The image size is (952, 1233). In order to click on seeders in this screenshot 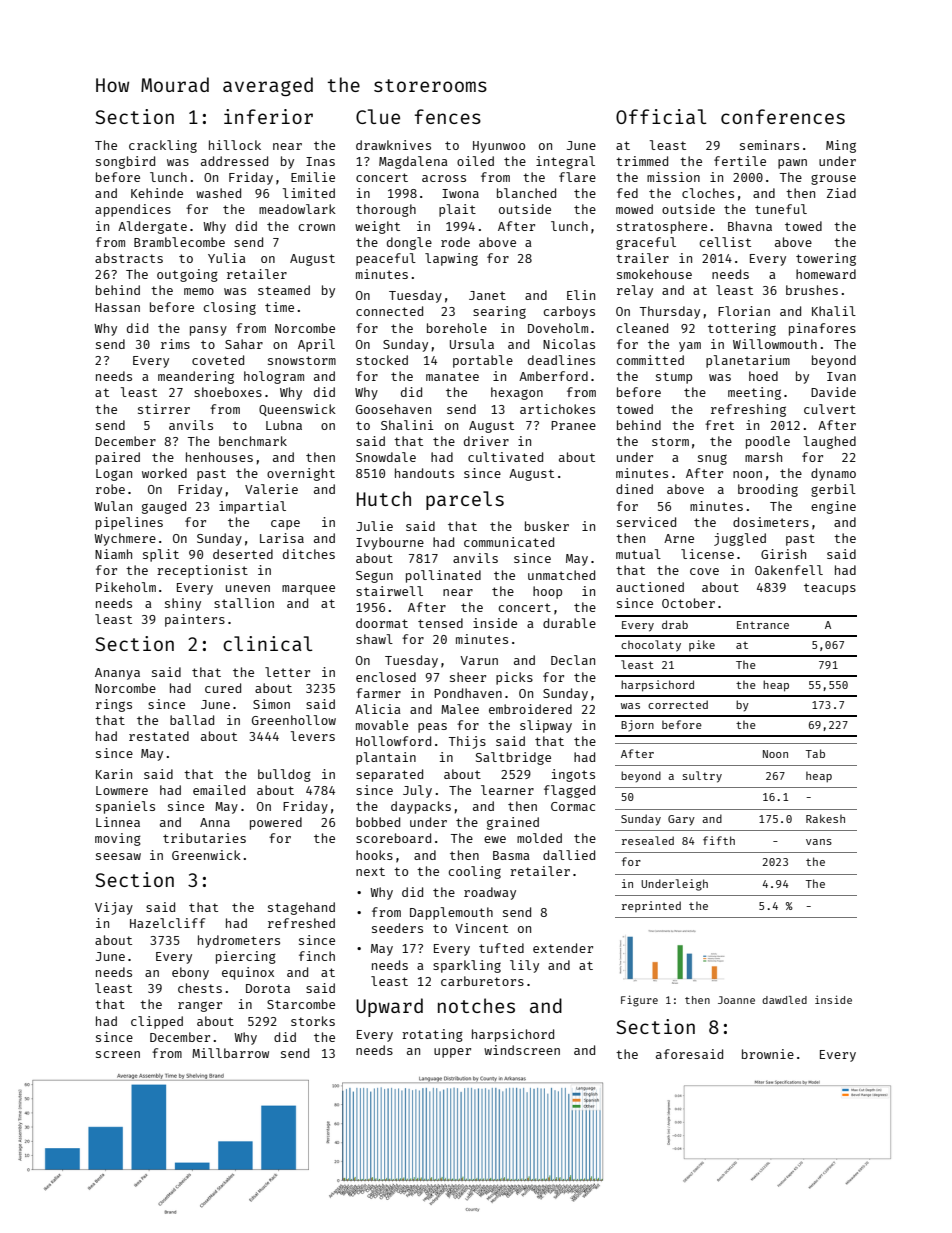, I will do `click(397, 928)`.
